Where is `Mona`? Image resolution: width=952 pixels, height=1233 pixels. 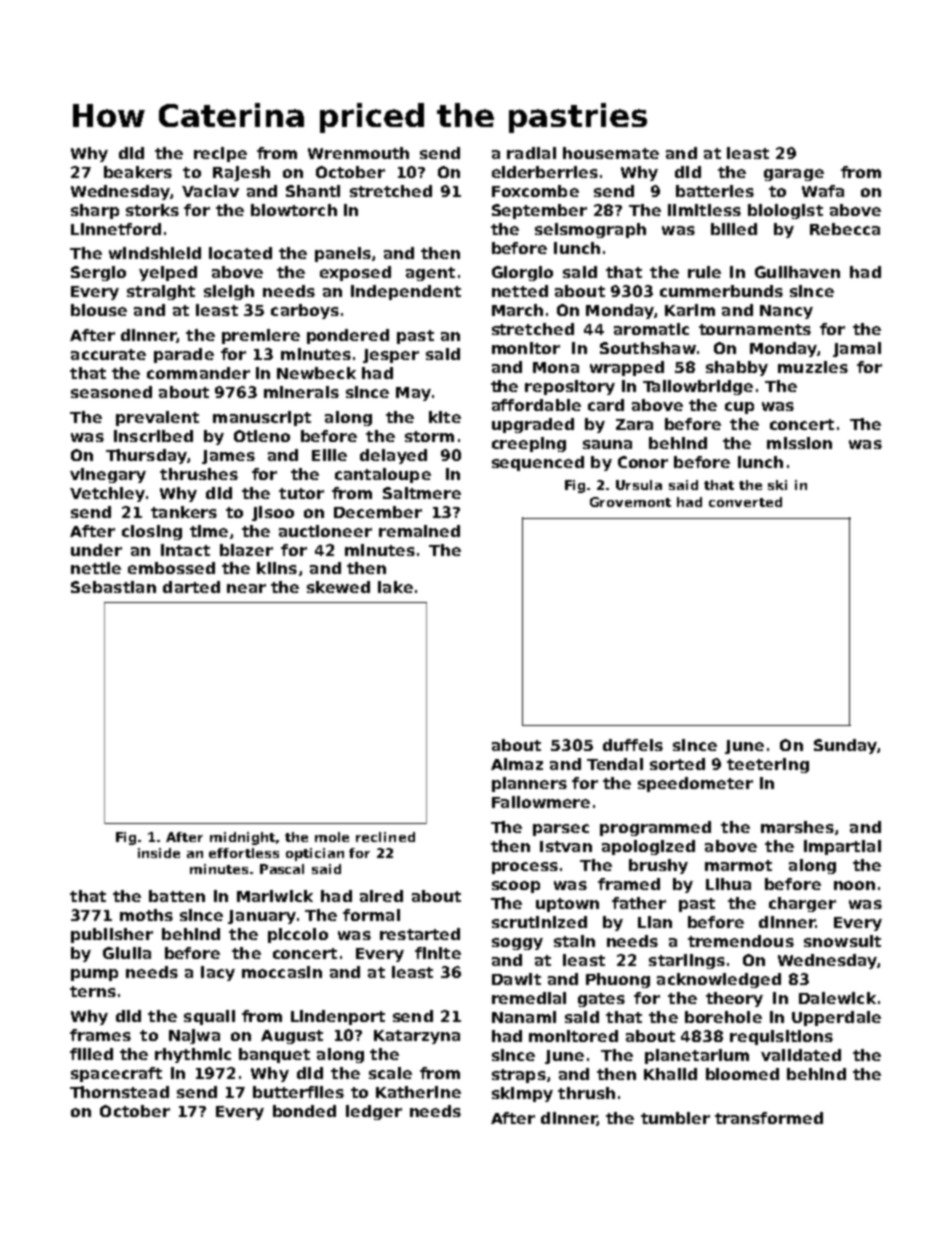 Mona is located at coordinates (556, 367).
